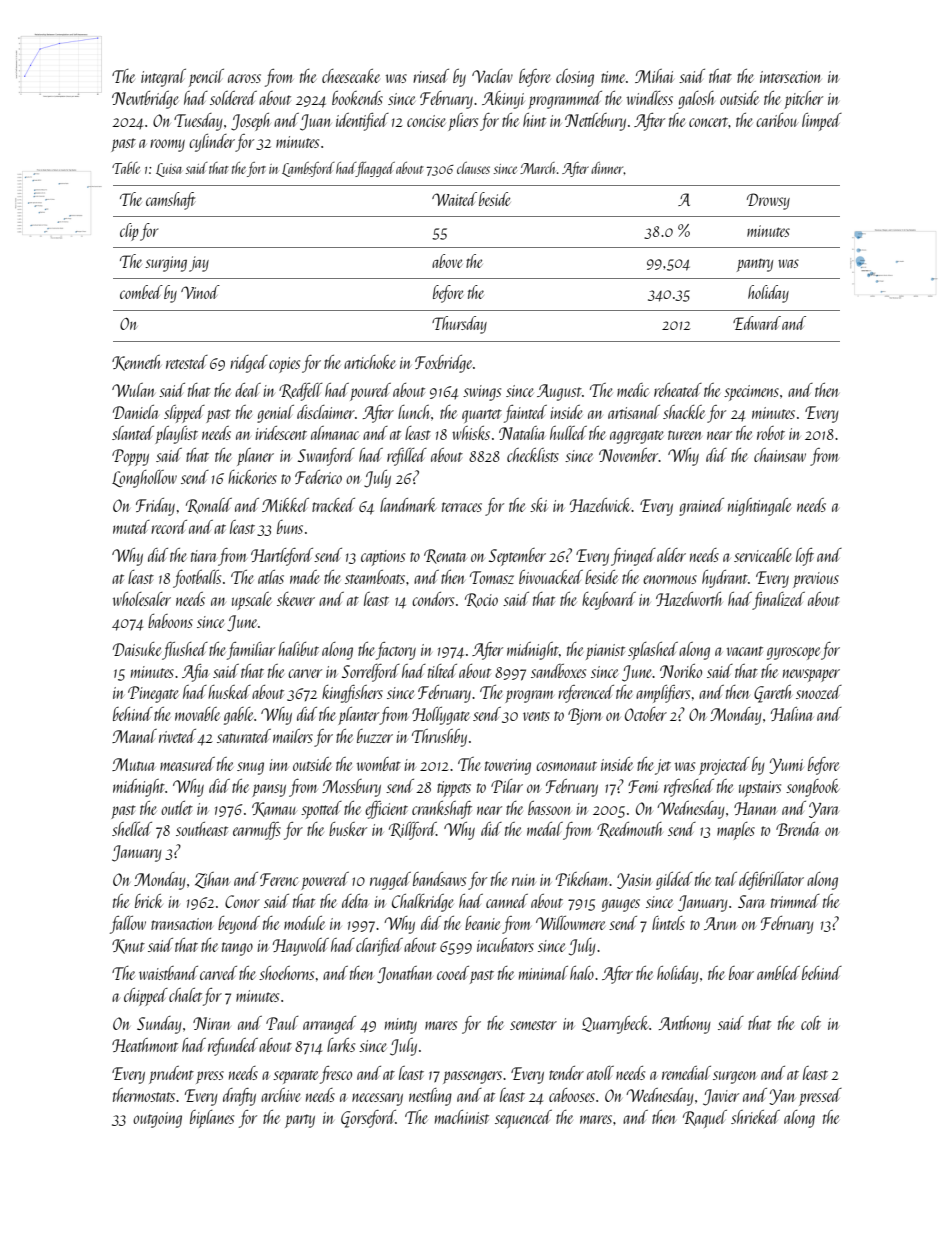  Describe the element at coordinates (412, 831) in the page. I see `Rillford` at that location.
